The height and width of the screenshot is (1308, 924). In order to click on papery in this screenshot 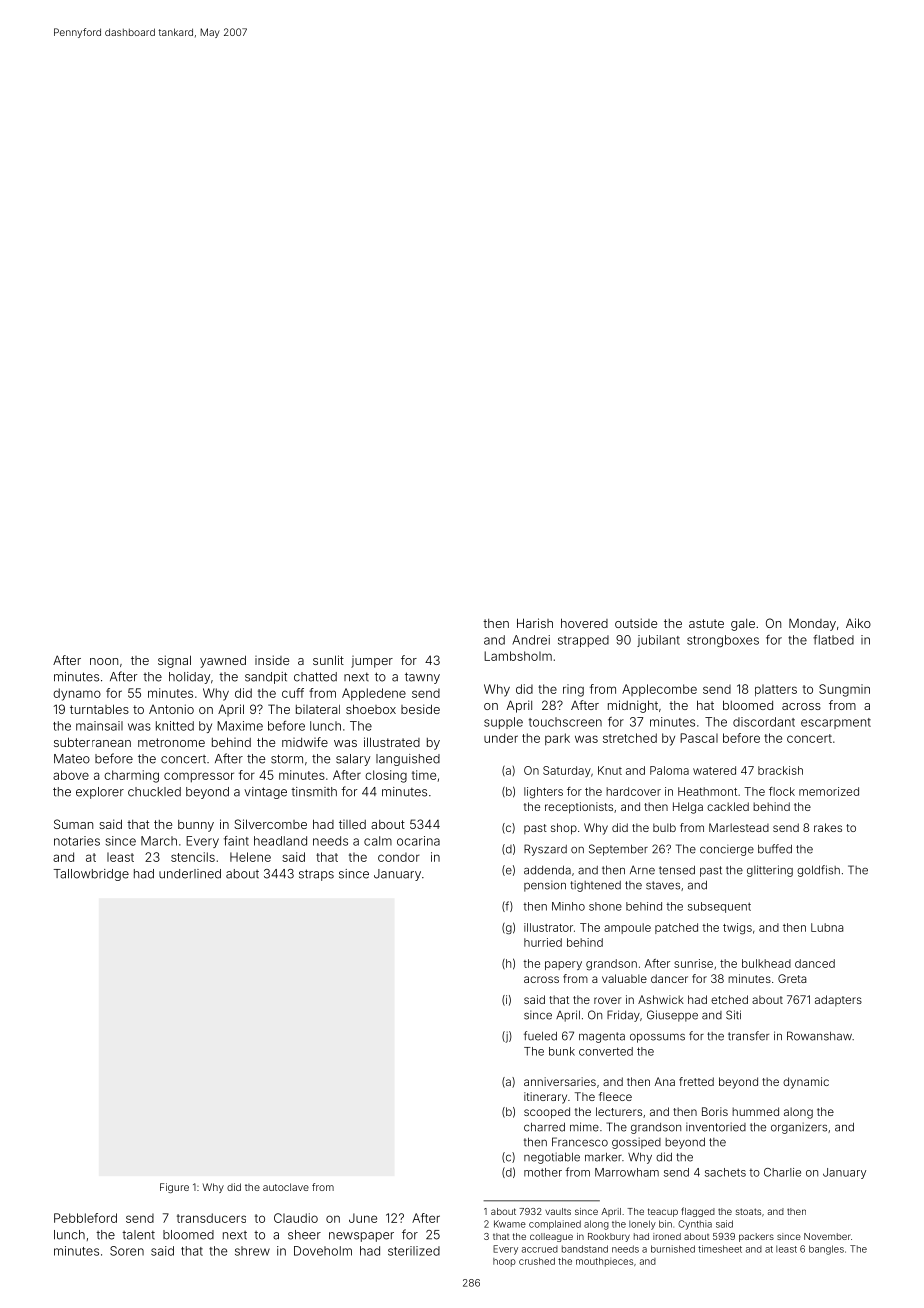, I will do `click(563, 965)`.
